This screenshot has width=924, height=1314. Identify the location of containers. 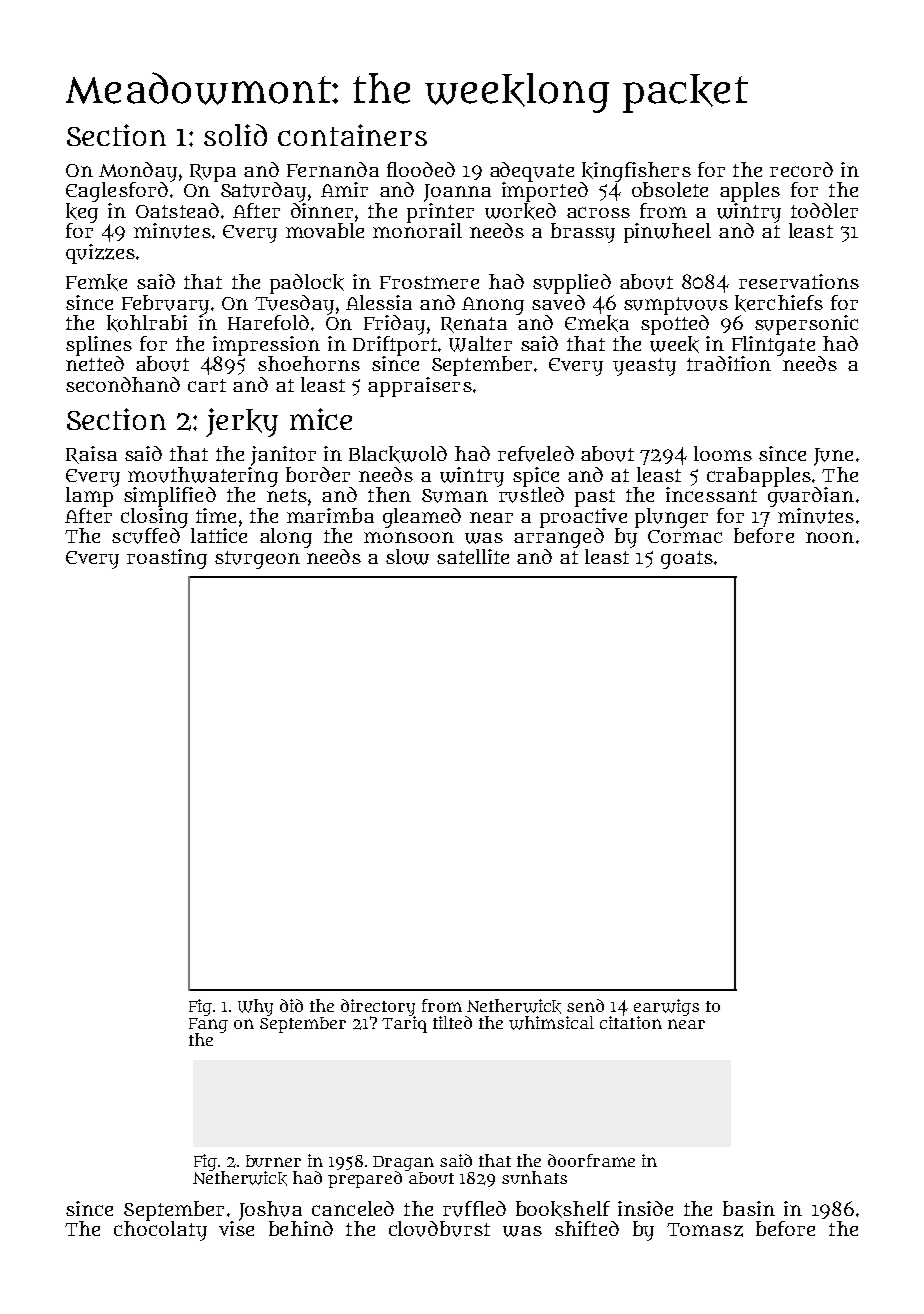
(352, 135).
